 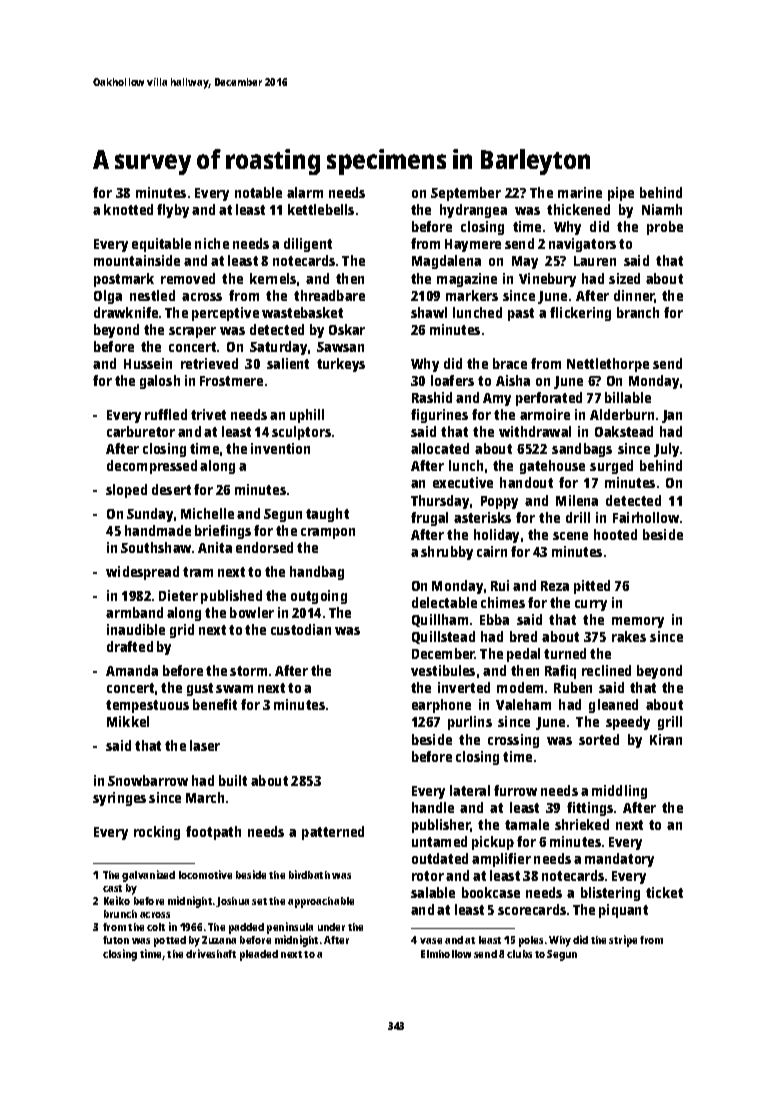 I want to click on padded, so click(x=246, y=928).
